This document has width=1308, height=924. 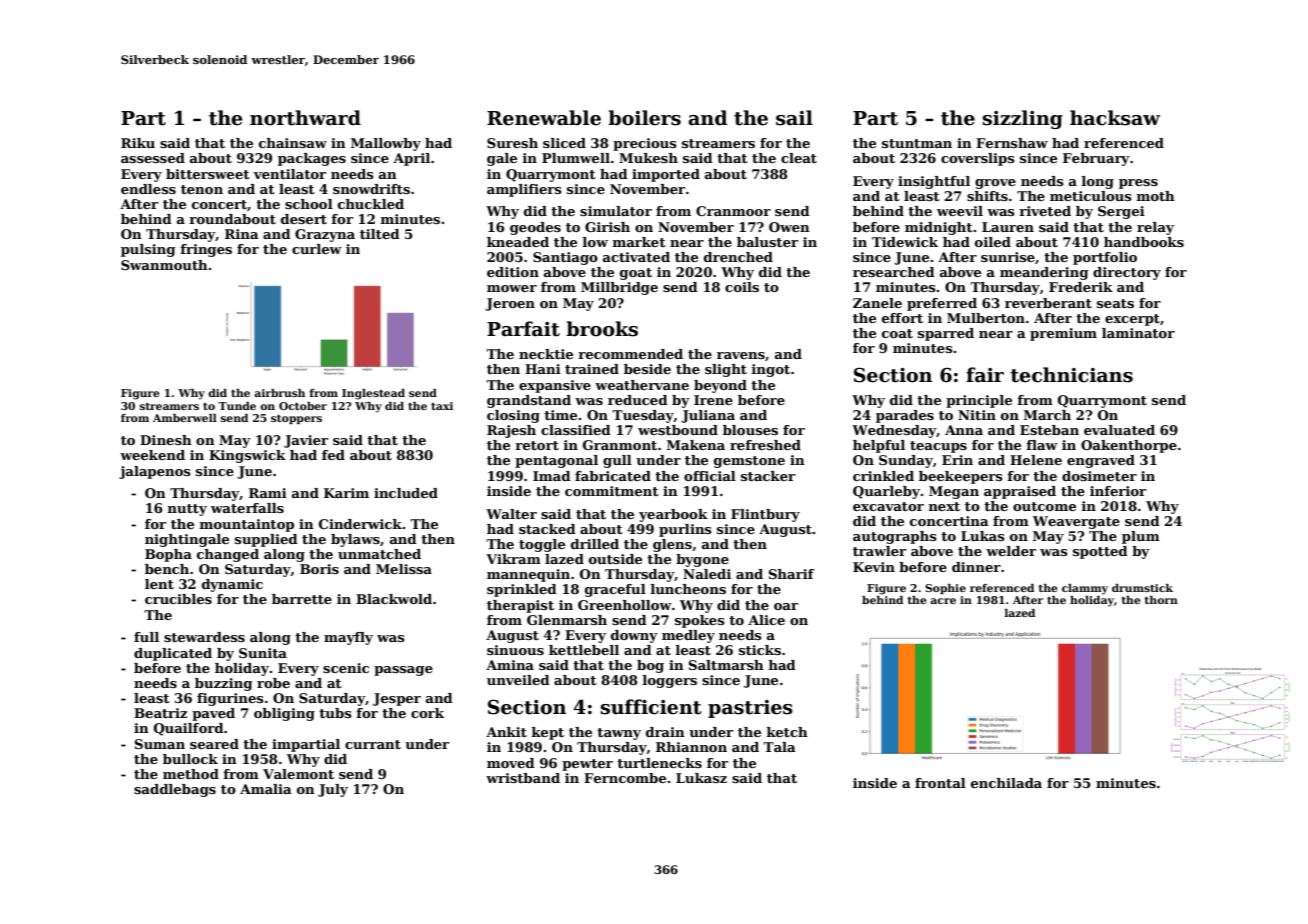 I want to click on Ferncombe, so click(x=625, y=778).
